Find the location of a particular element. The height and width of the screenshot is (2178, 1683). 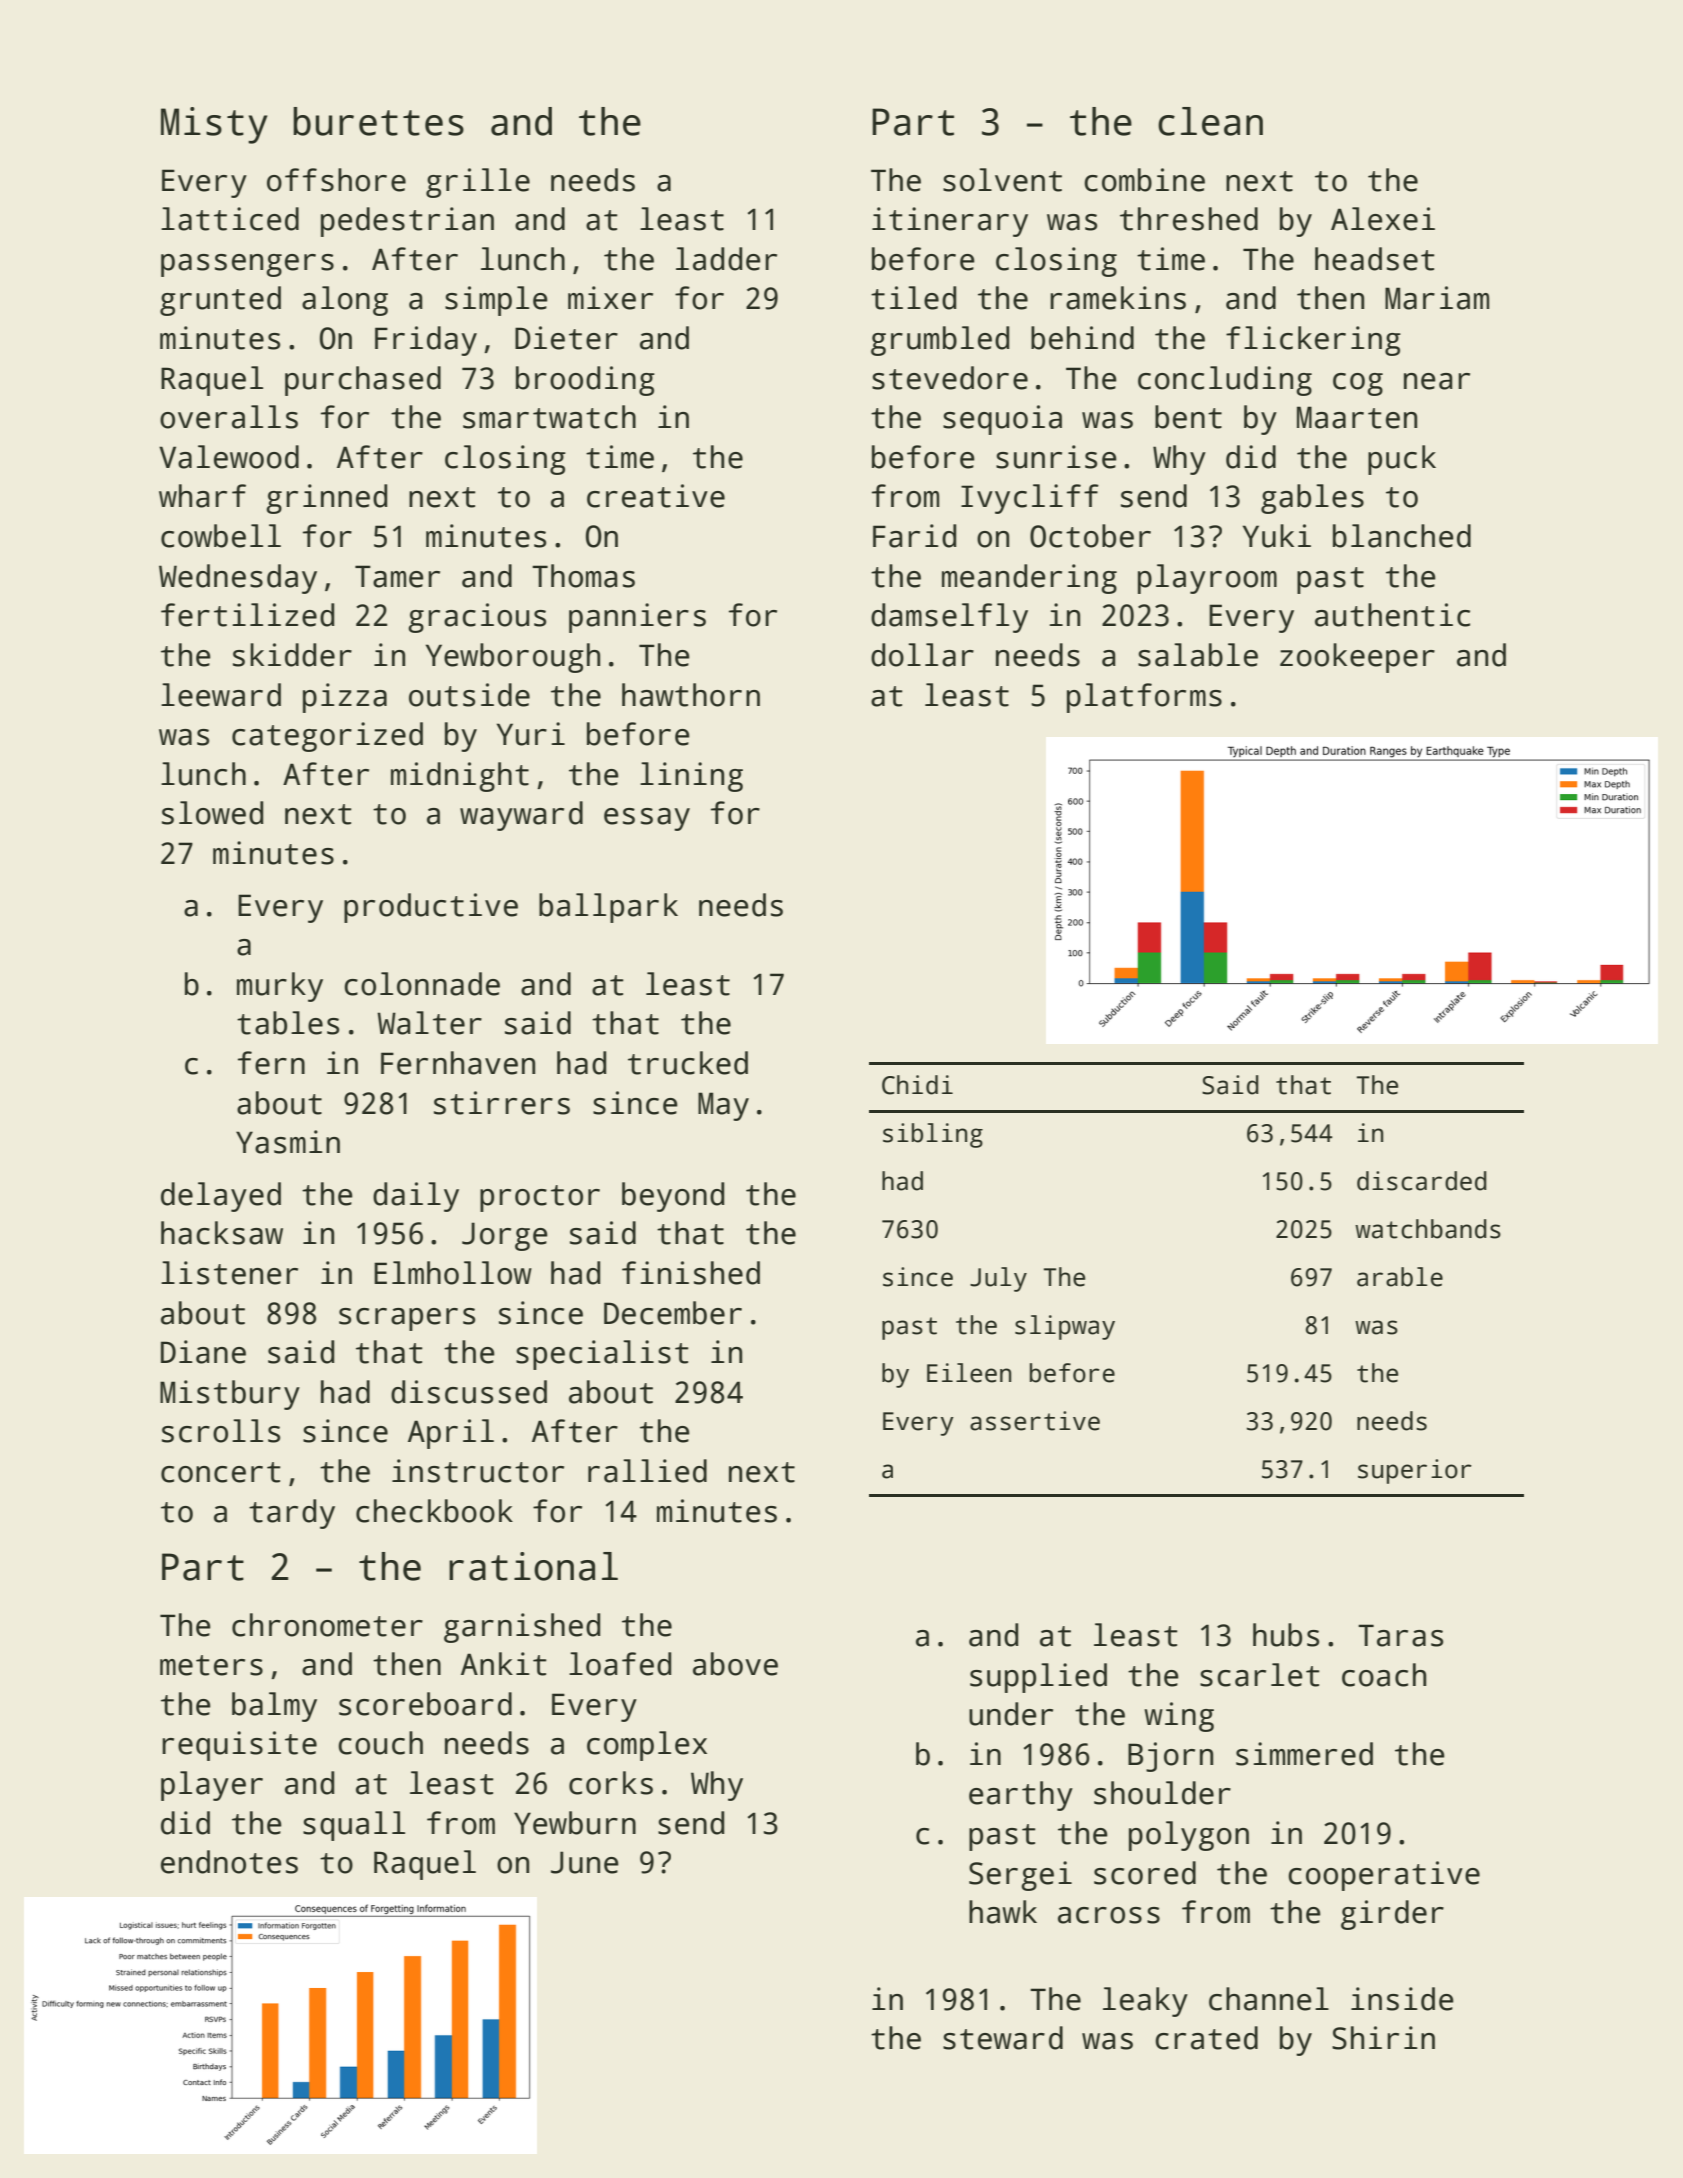

lining is located at coordinates (691, 777).
